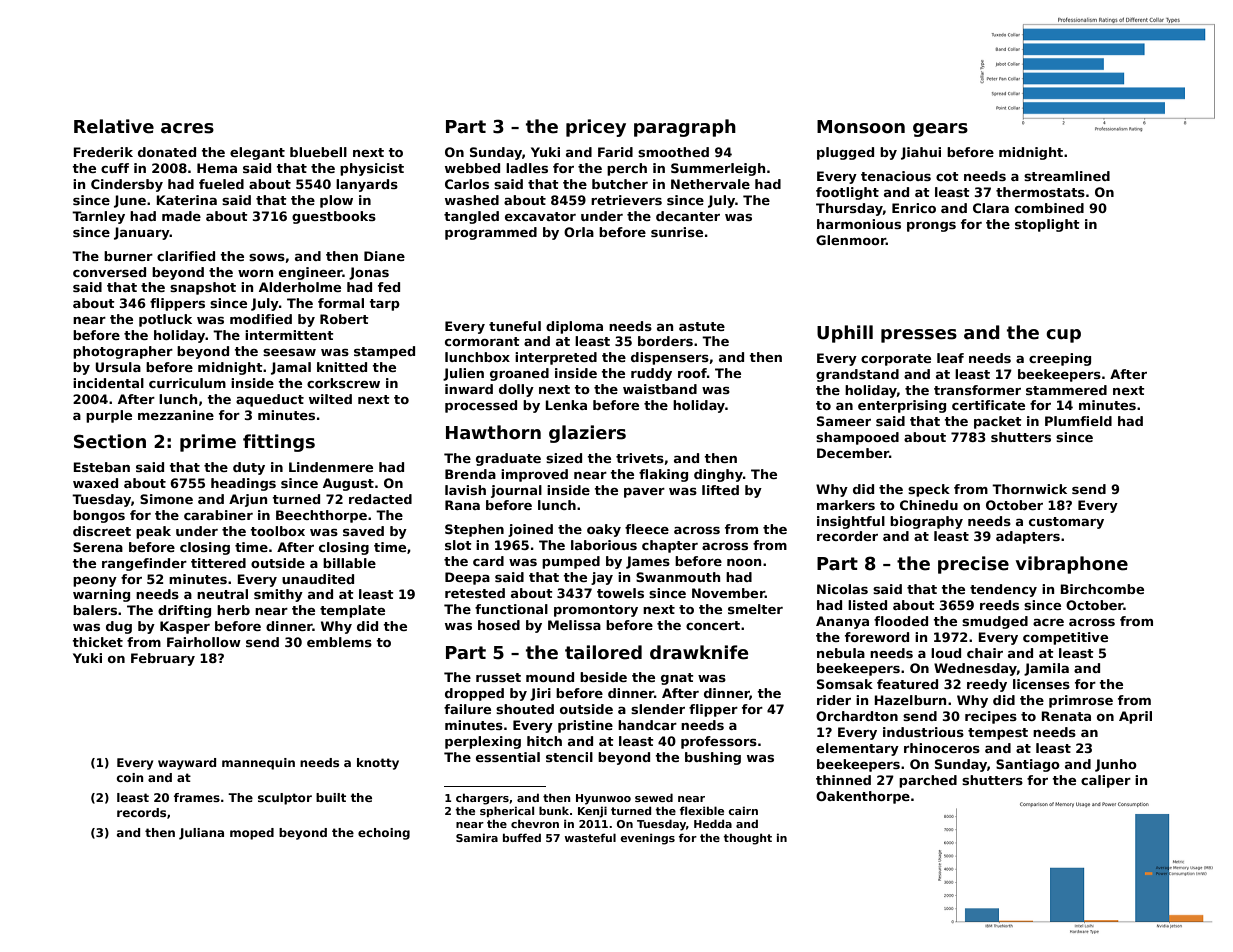 The width and height of the screenshot is (1233, 952). What do you see at coordinates (499, 625) in the screenshot?
I see `hosed` at bounding box center [499, 625].
